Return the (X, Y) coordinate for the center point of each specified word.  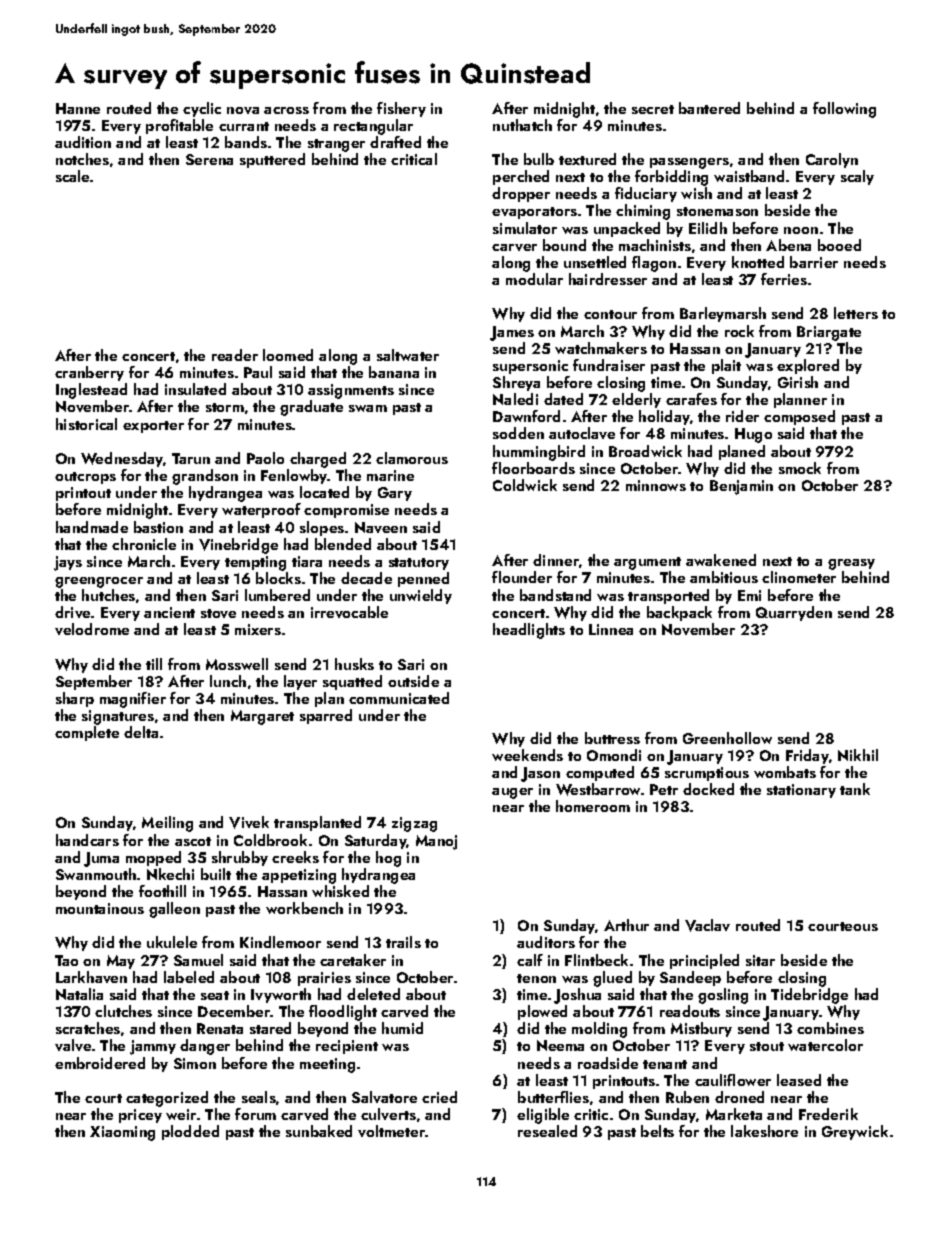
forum (255, 1114)
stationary (801, 791)
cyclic (202, 109)
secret (653, 109)
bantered (709, 108)
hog (388, 859)
